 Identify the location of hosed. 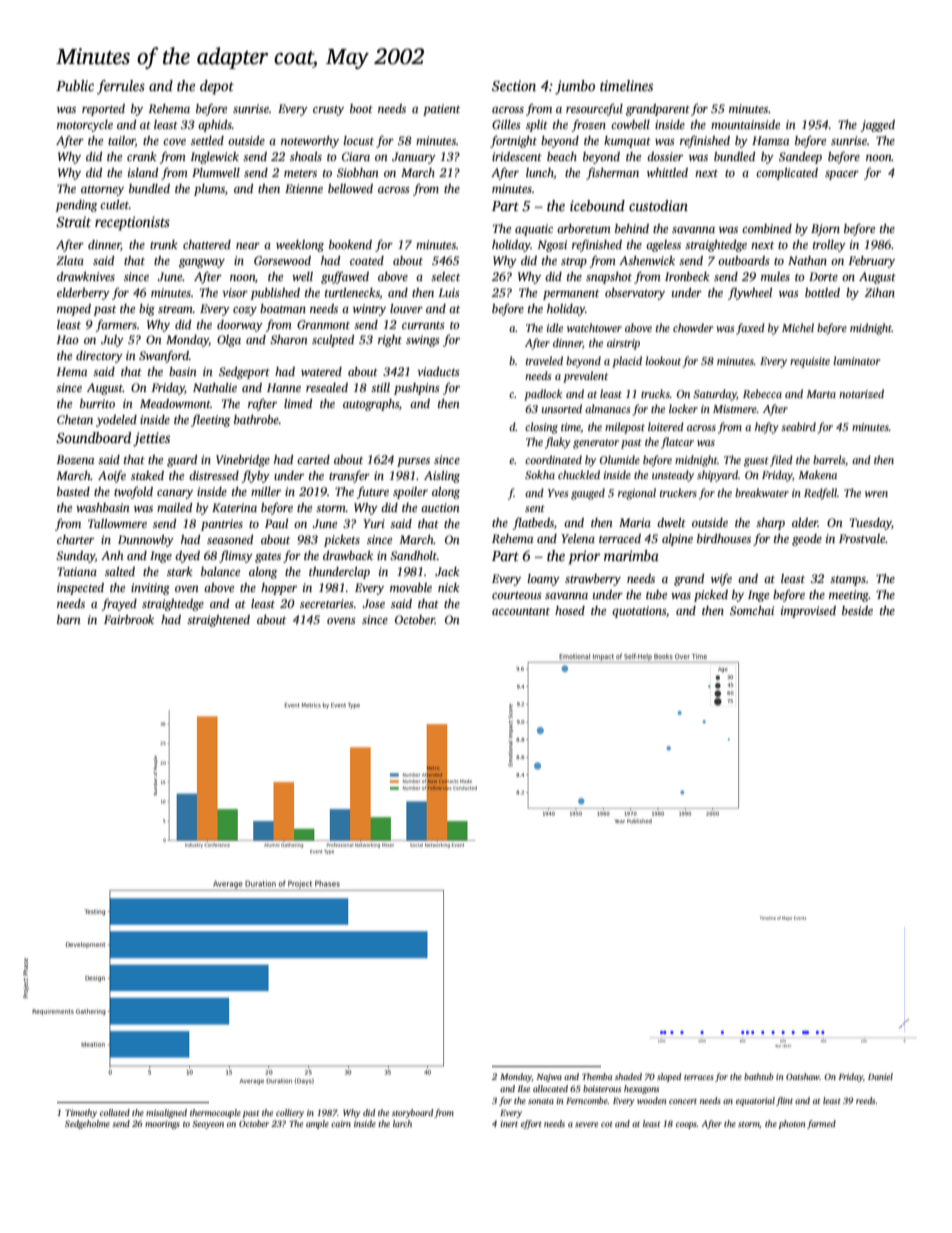
(570, 610).
